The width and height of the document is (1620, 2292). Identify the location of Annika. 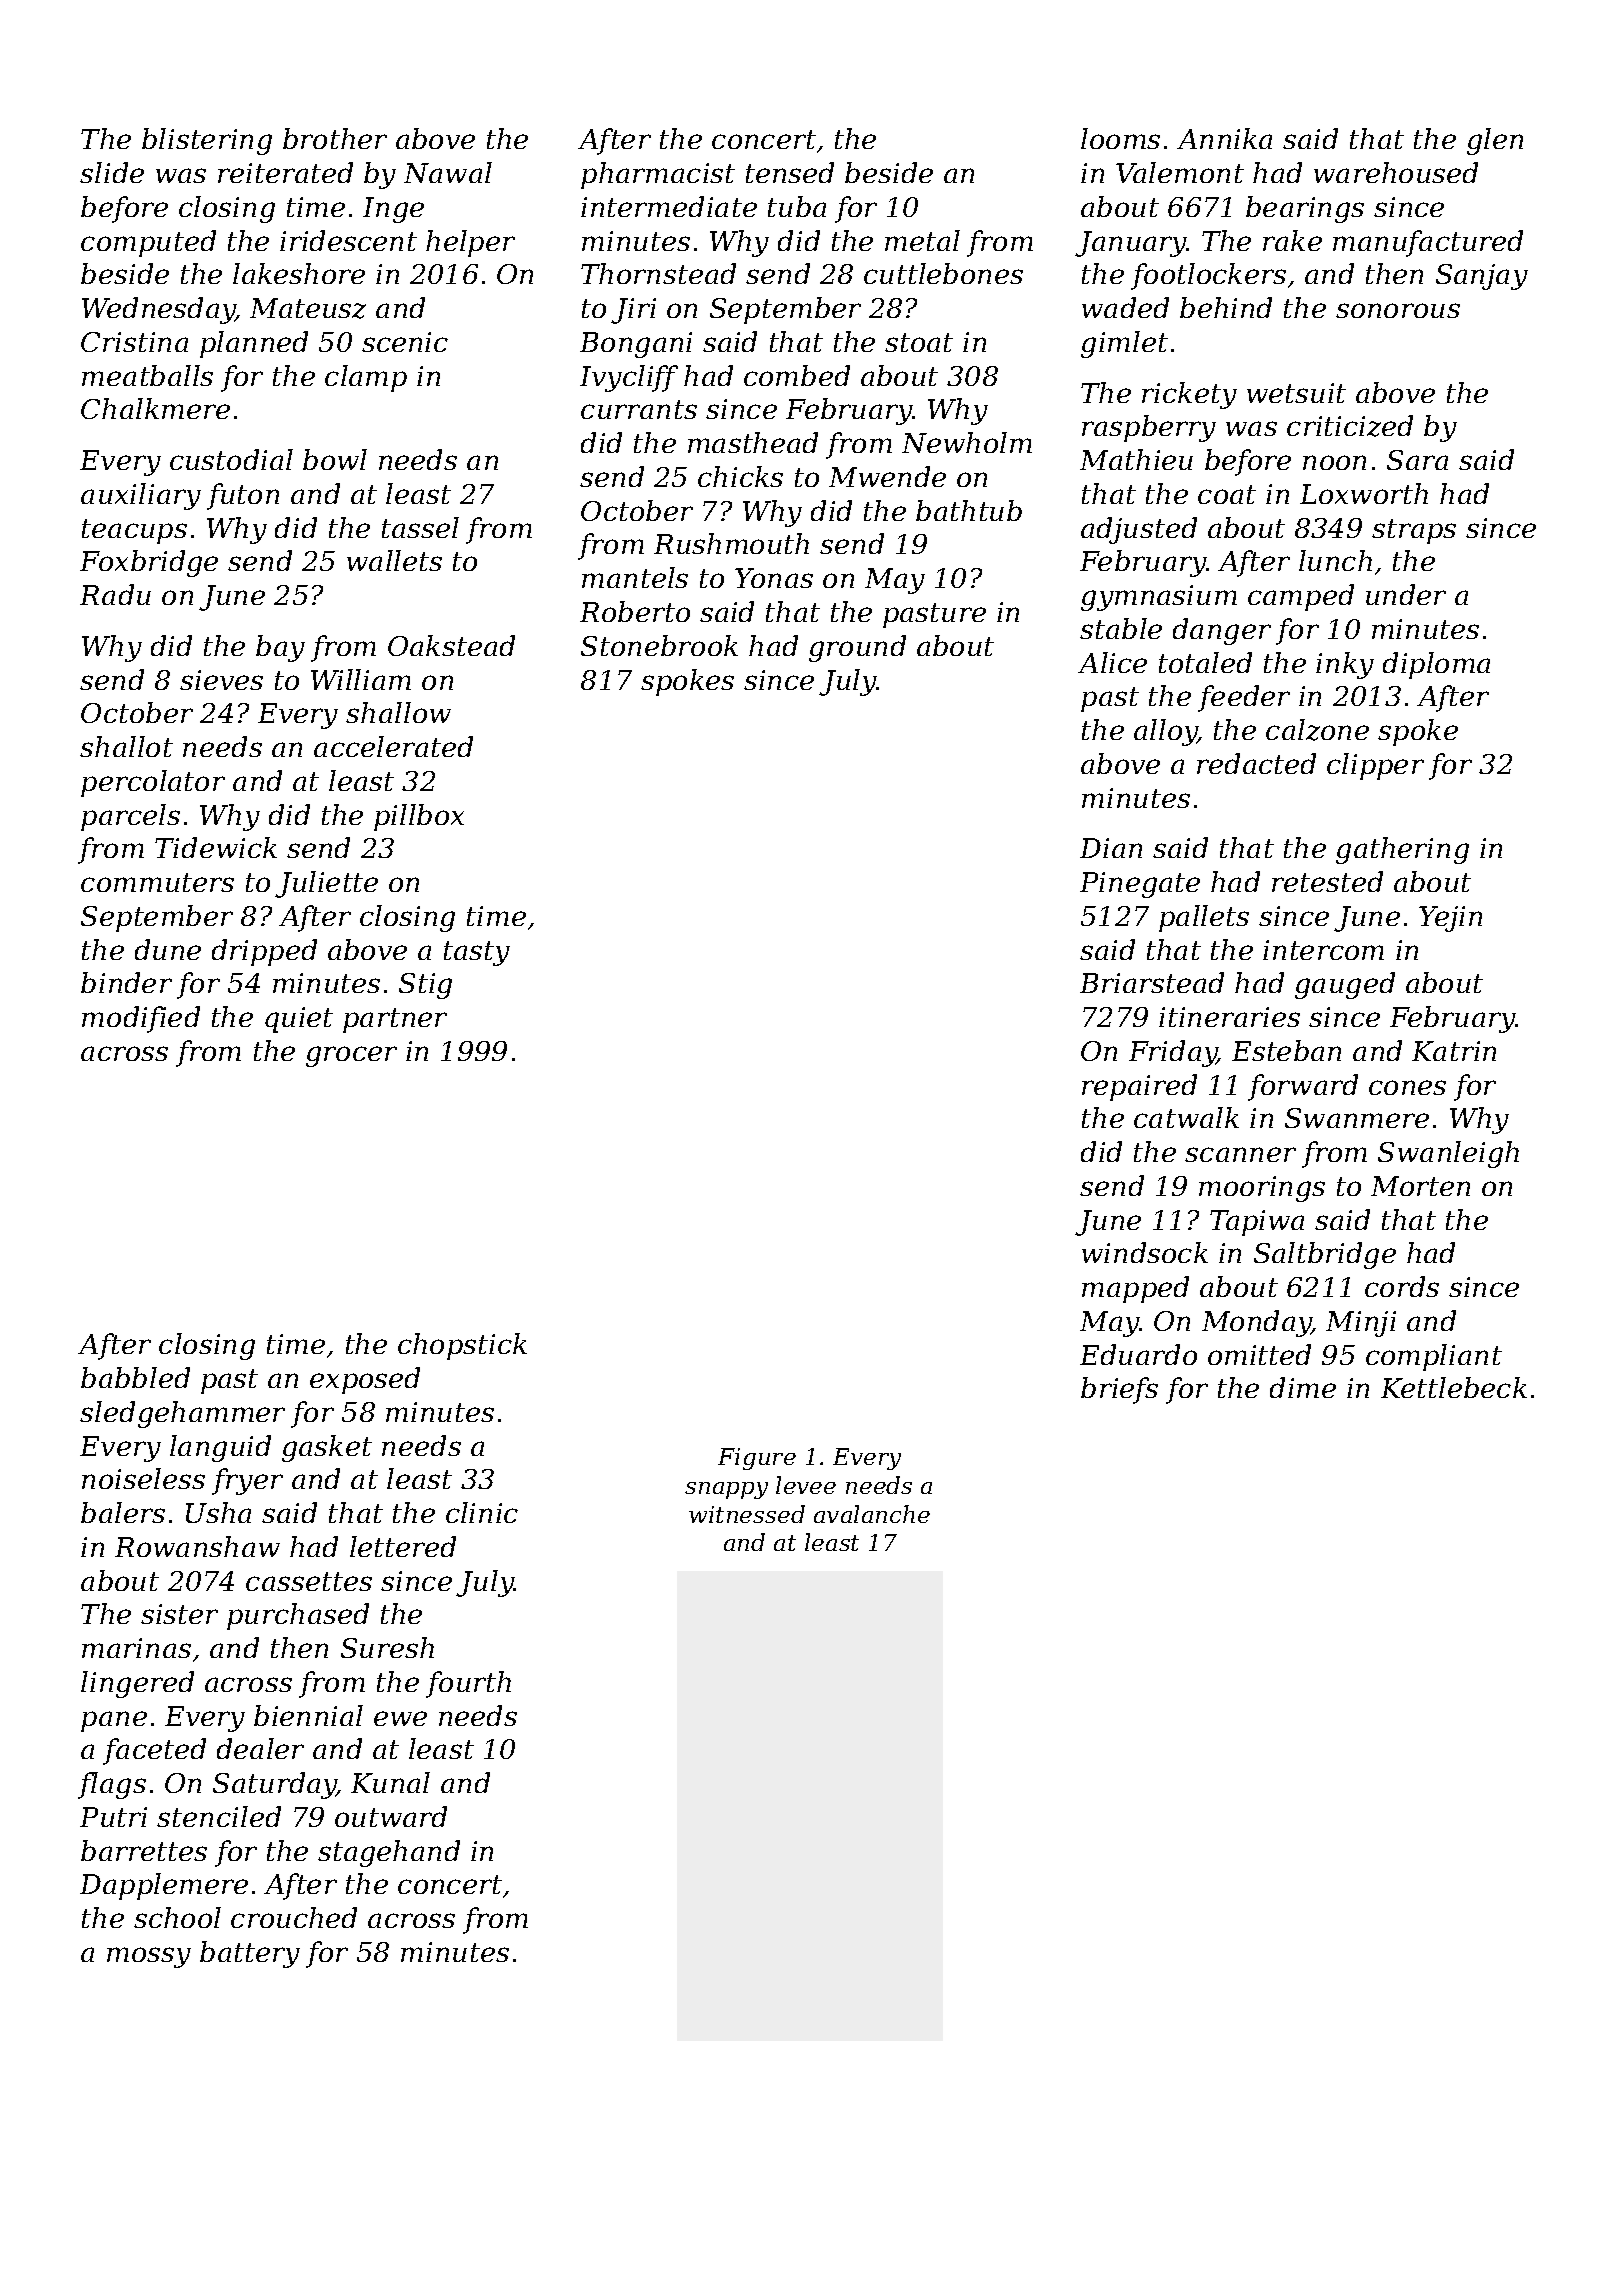
(1224, 138).
